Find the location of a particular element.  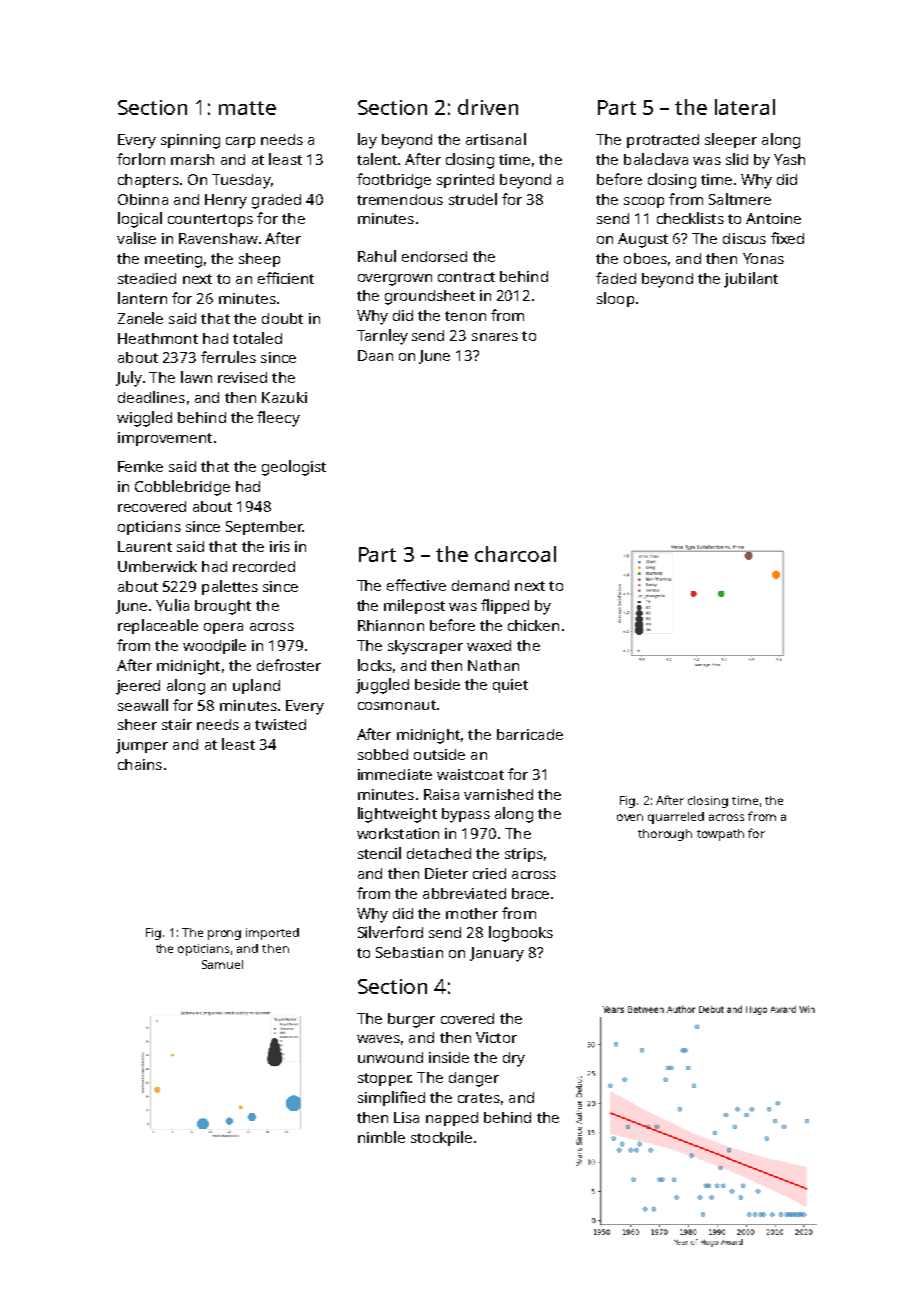

matte is located at coordinates (247, 108).
